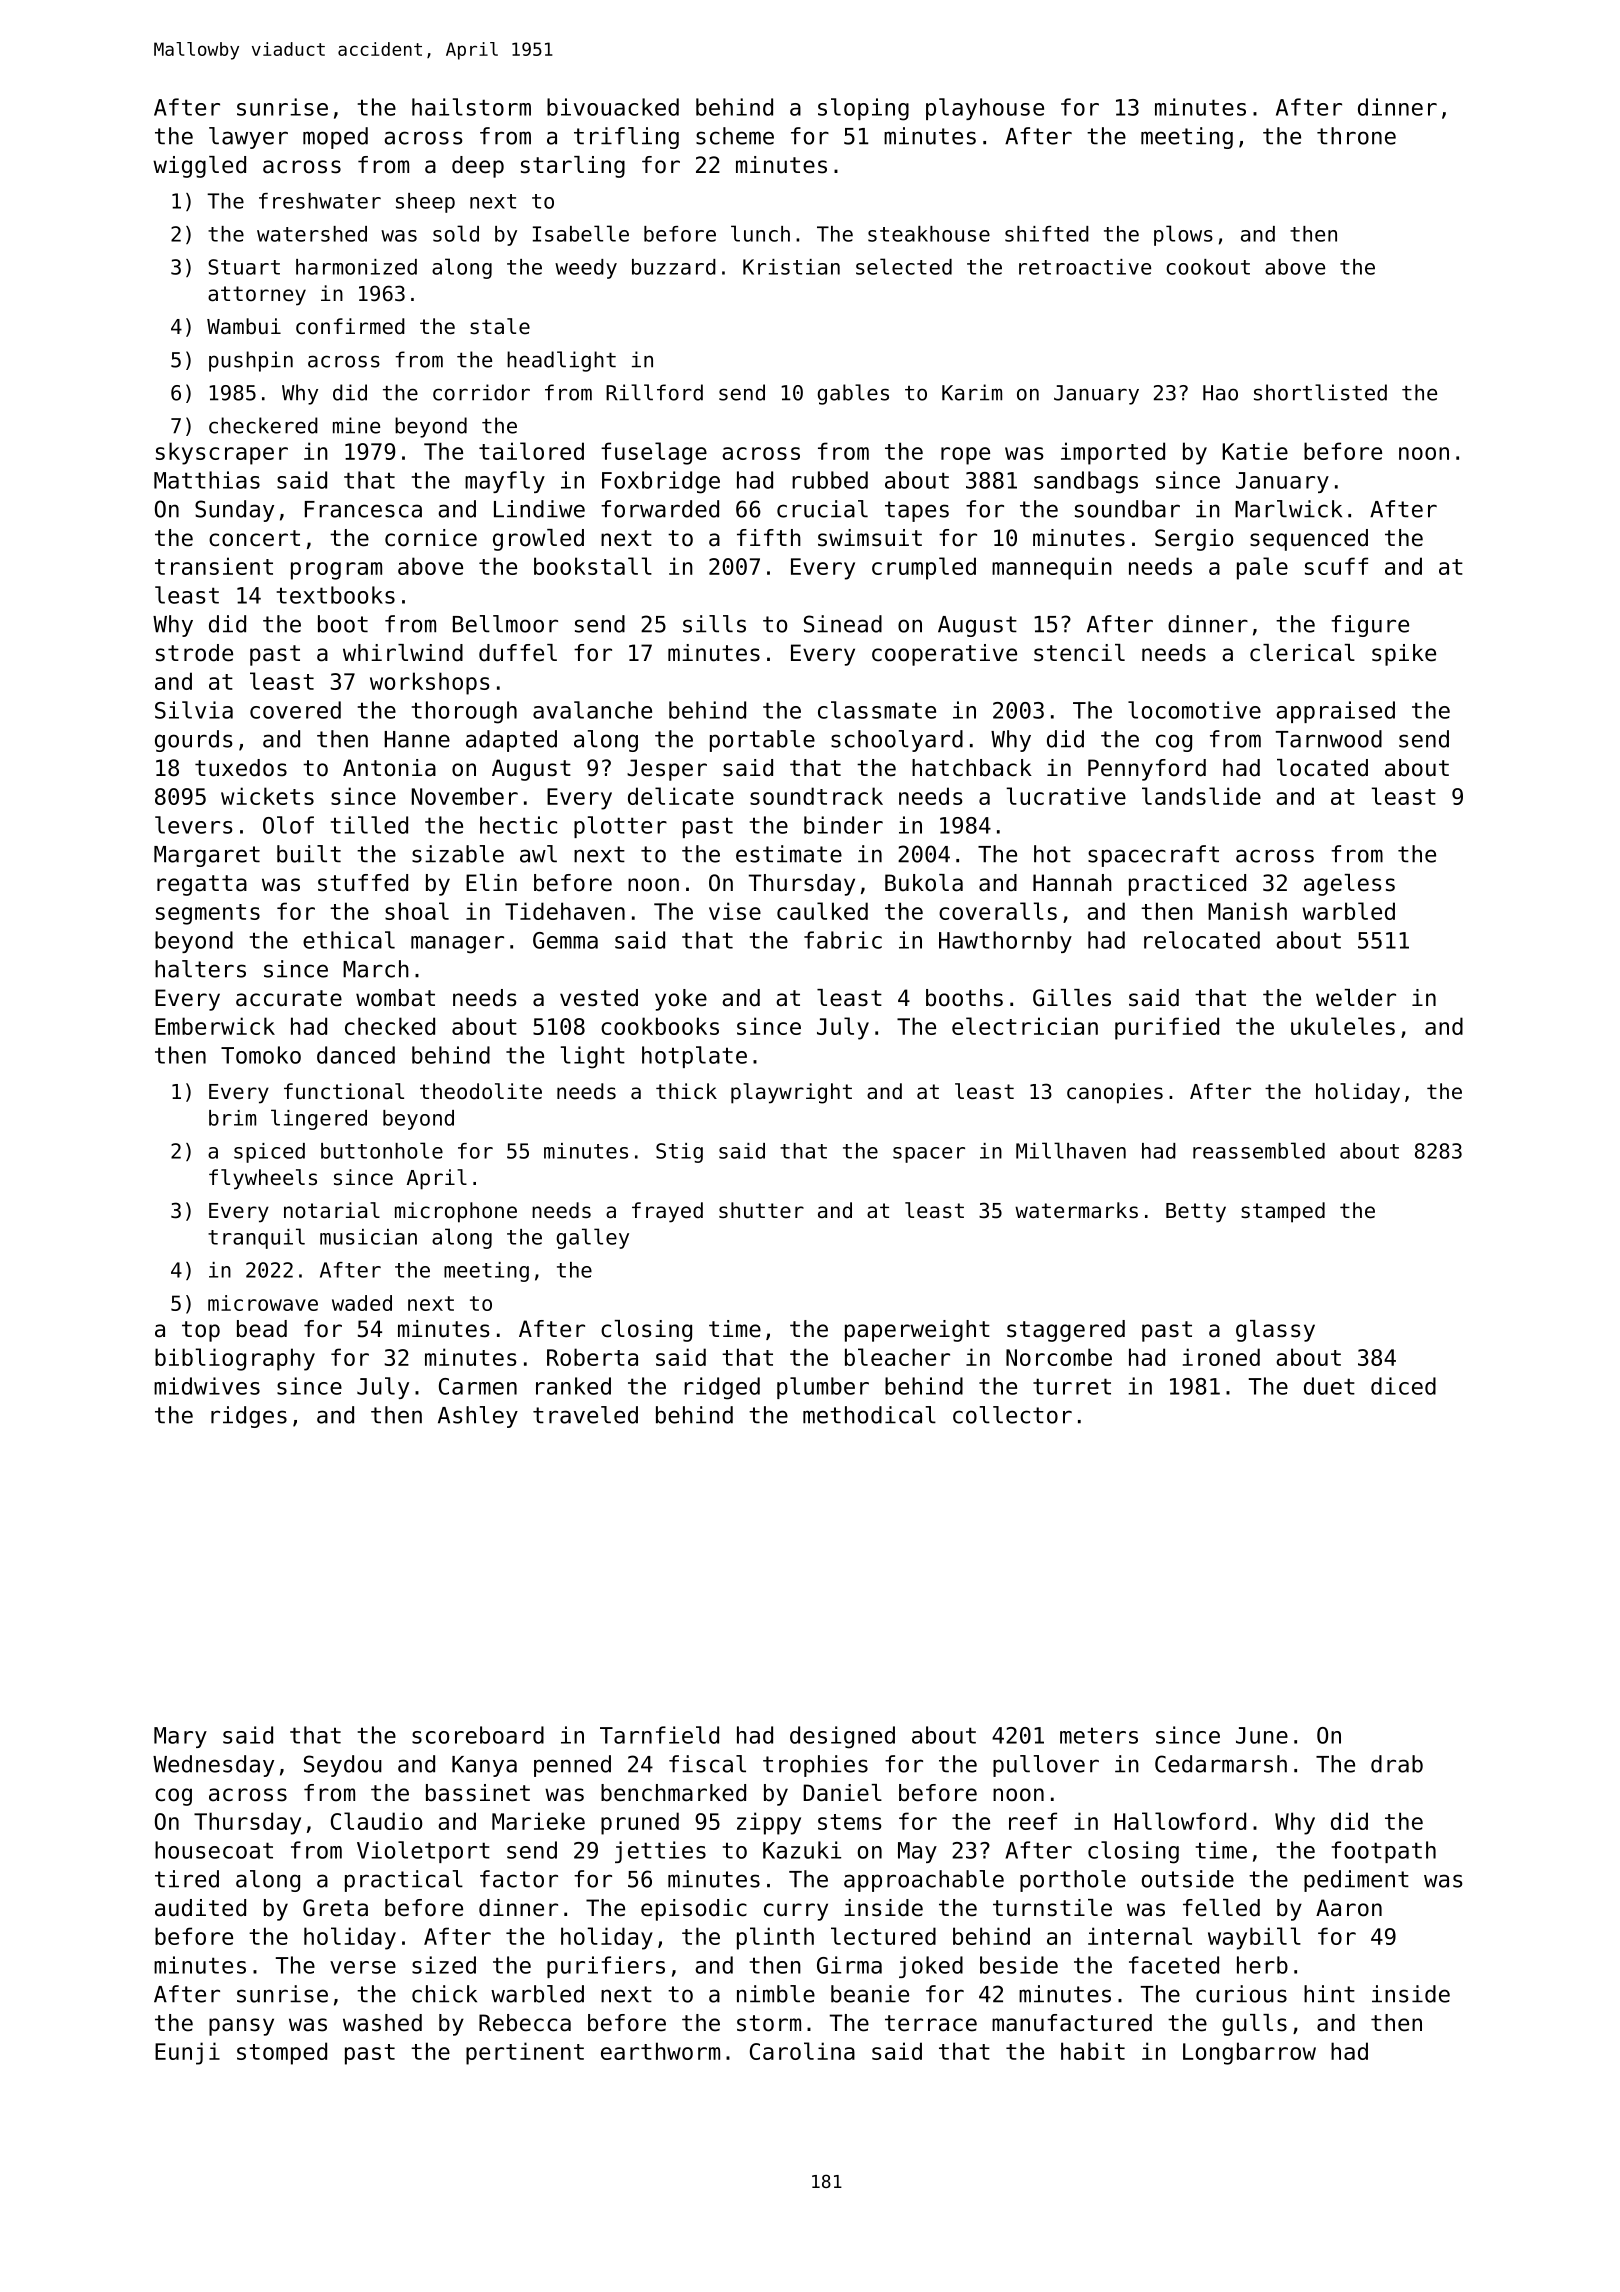 The image size is (1620, 2292). I want to click on Elin, so click(491, 882).
